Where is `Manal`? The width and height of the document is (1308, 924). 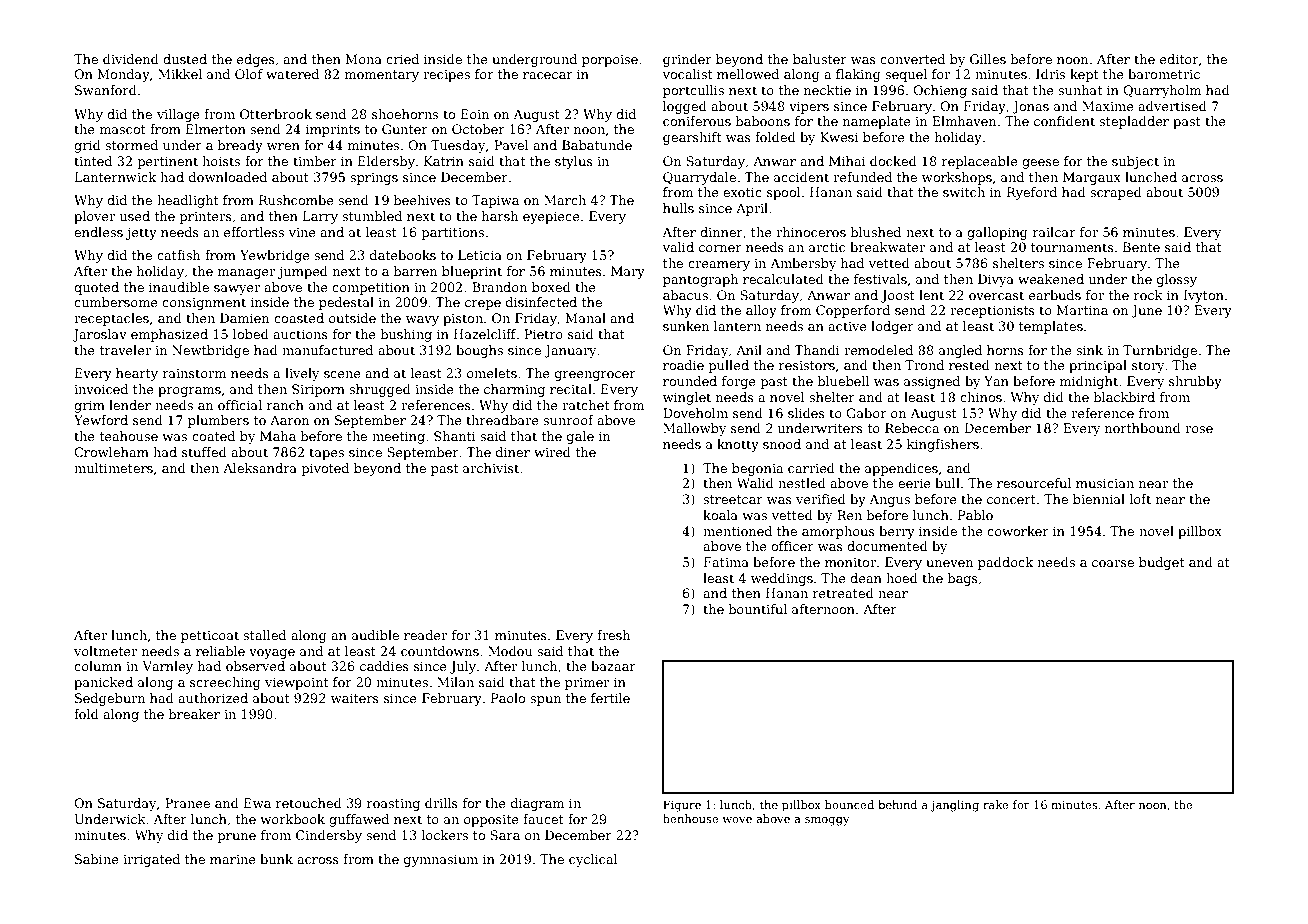 Manal is located at coordinates (586, 318).
